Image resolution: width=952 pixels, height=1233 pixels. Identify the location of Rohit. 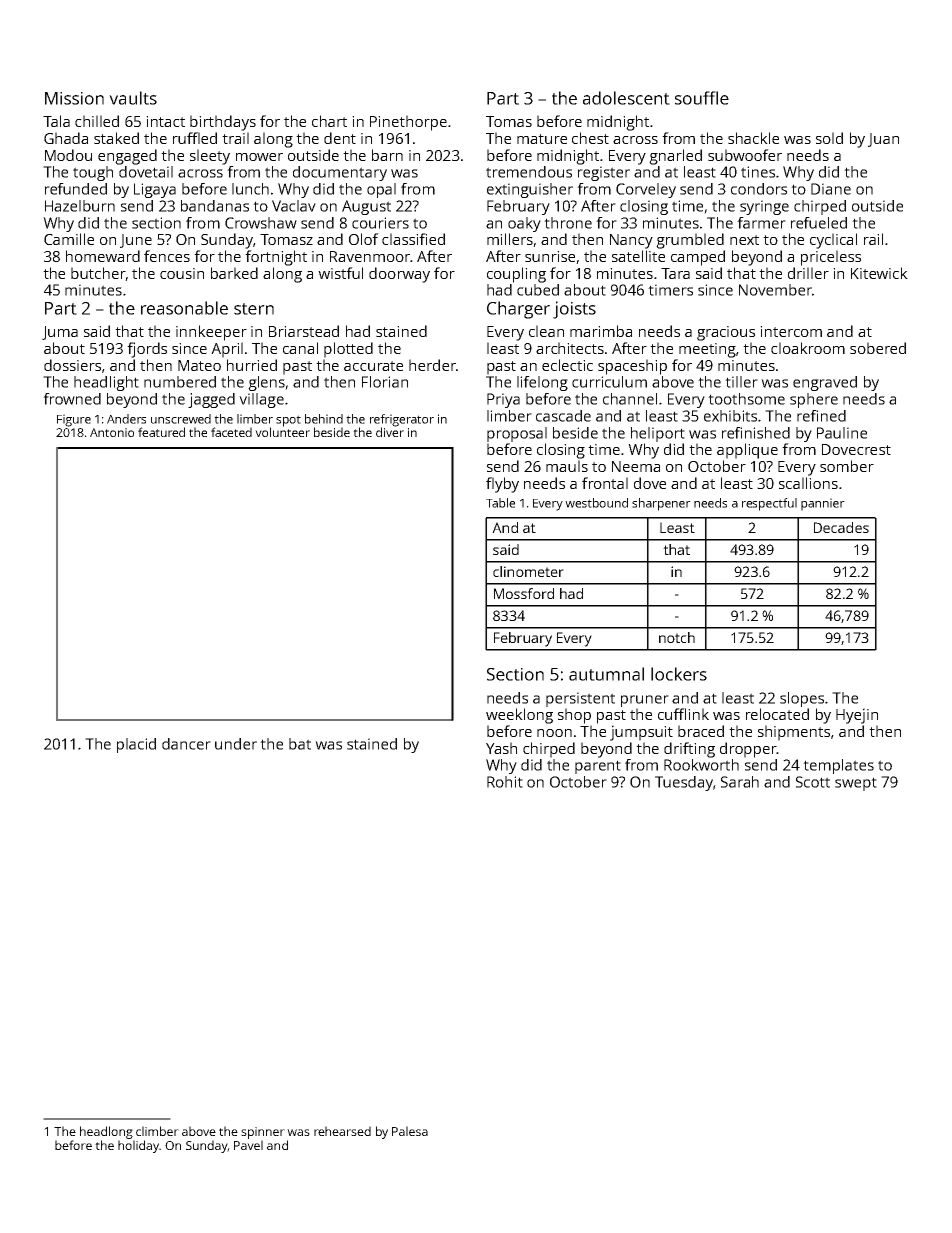
(505, 782).
